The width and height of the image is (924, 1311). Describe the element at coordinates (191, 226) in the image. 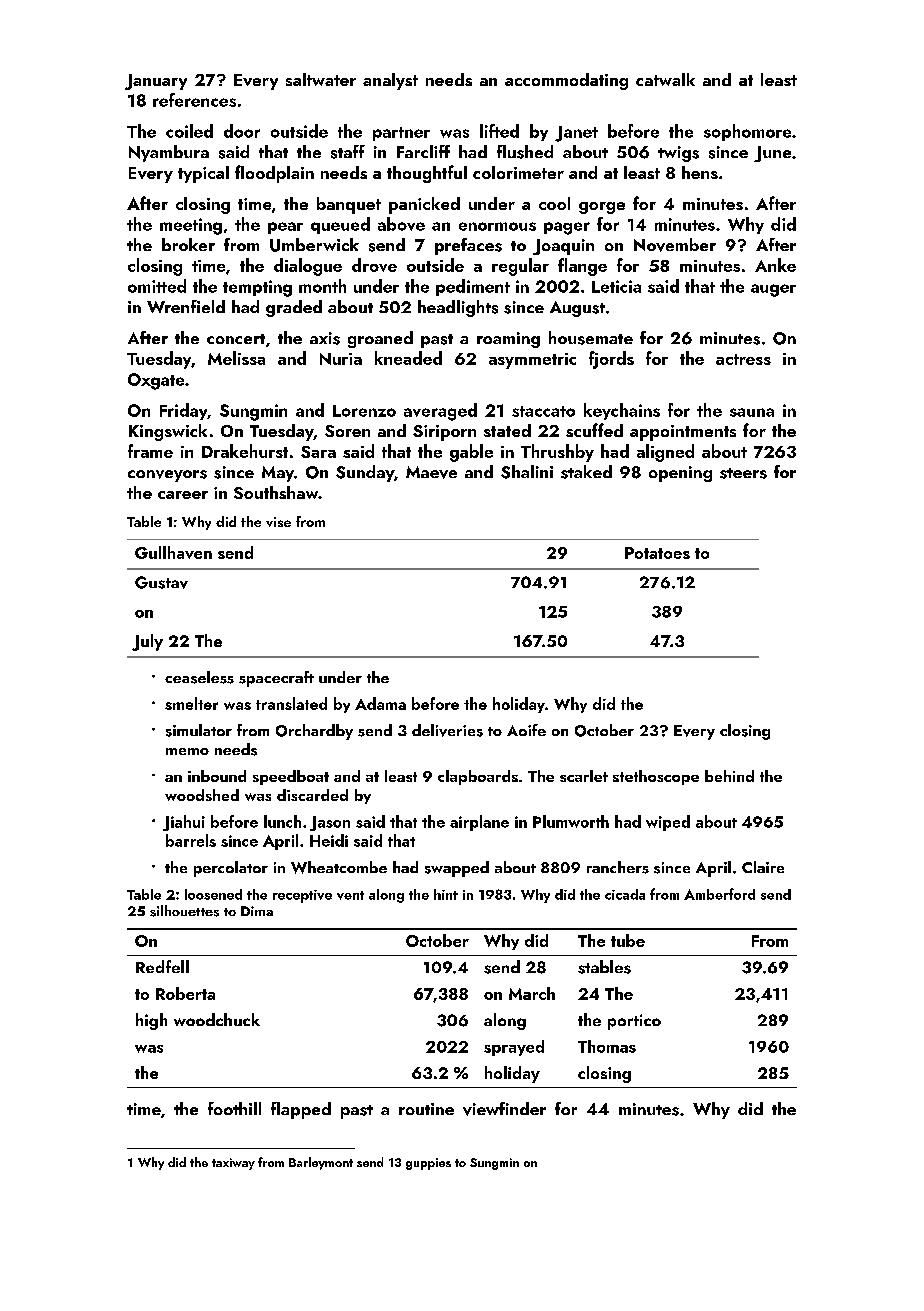

I see `meeting` at that location.
